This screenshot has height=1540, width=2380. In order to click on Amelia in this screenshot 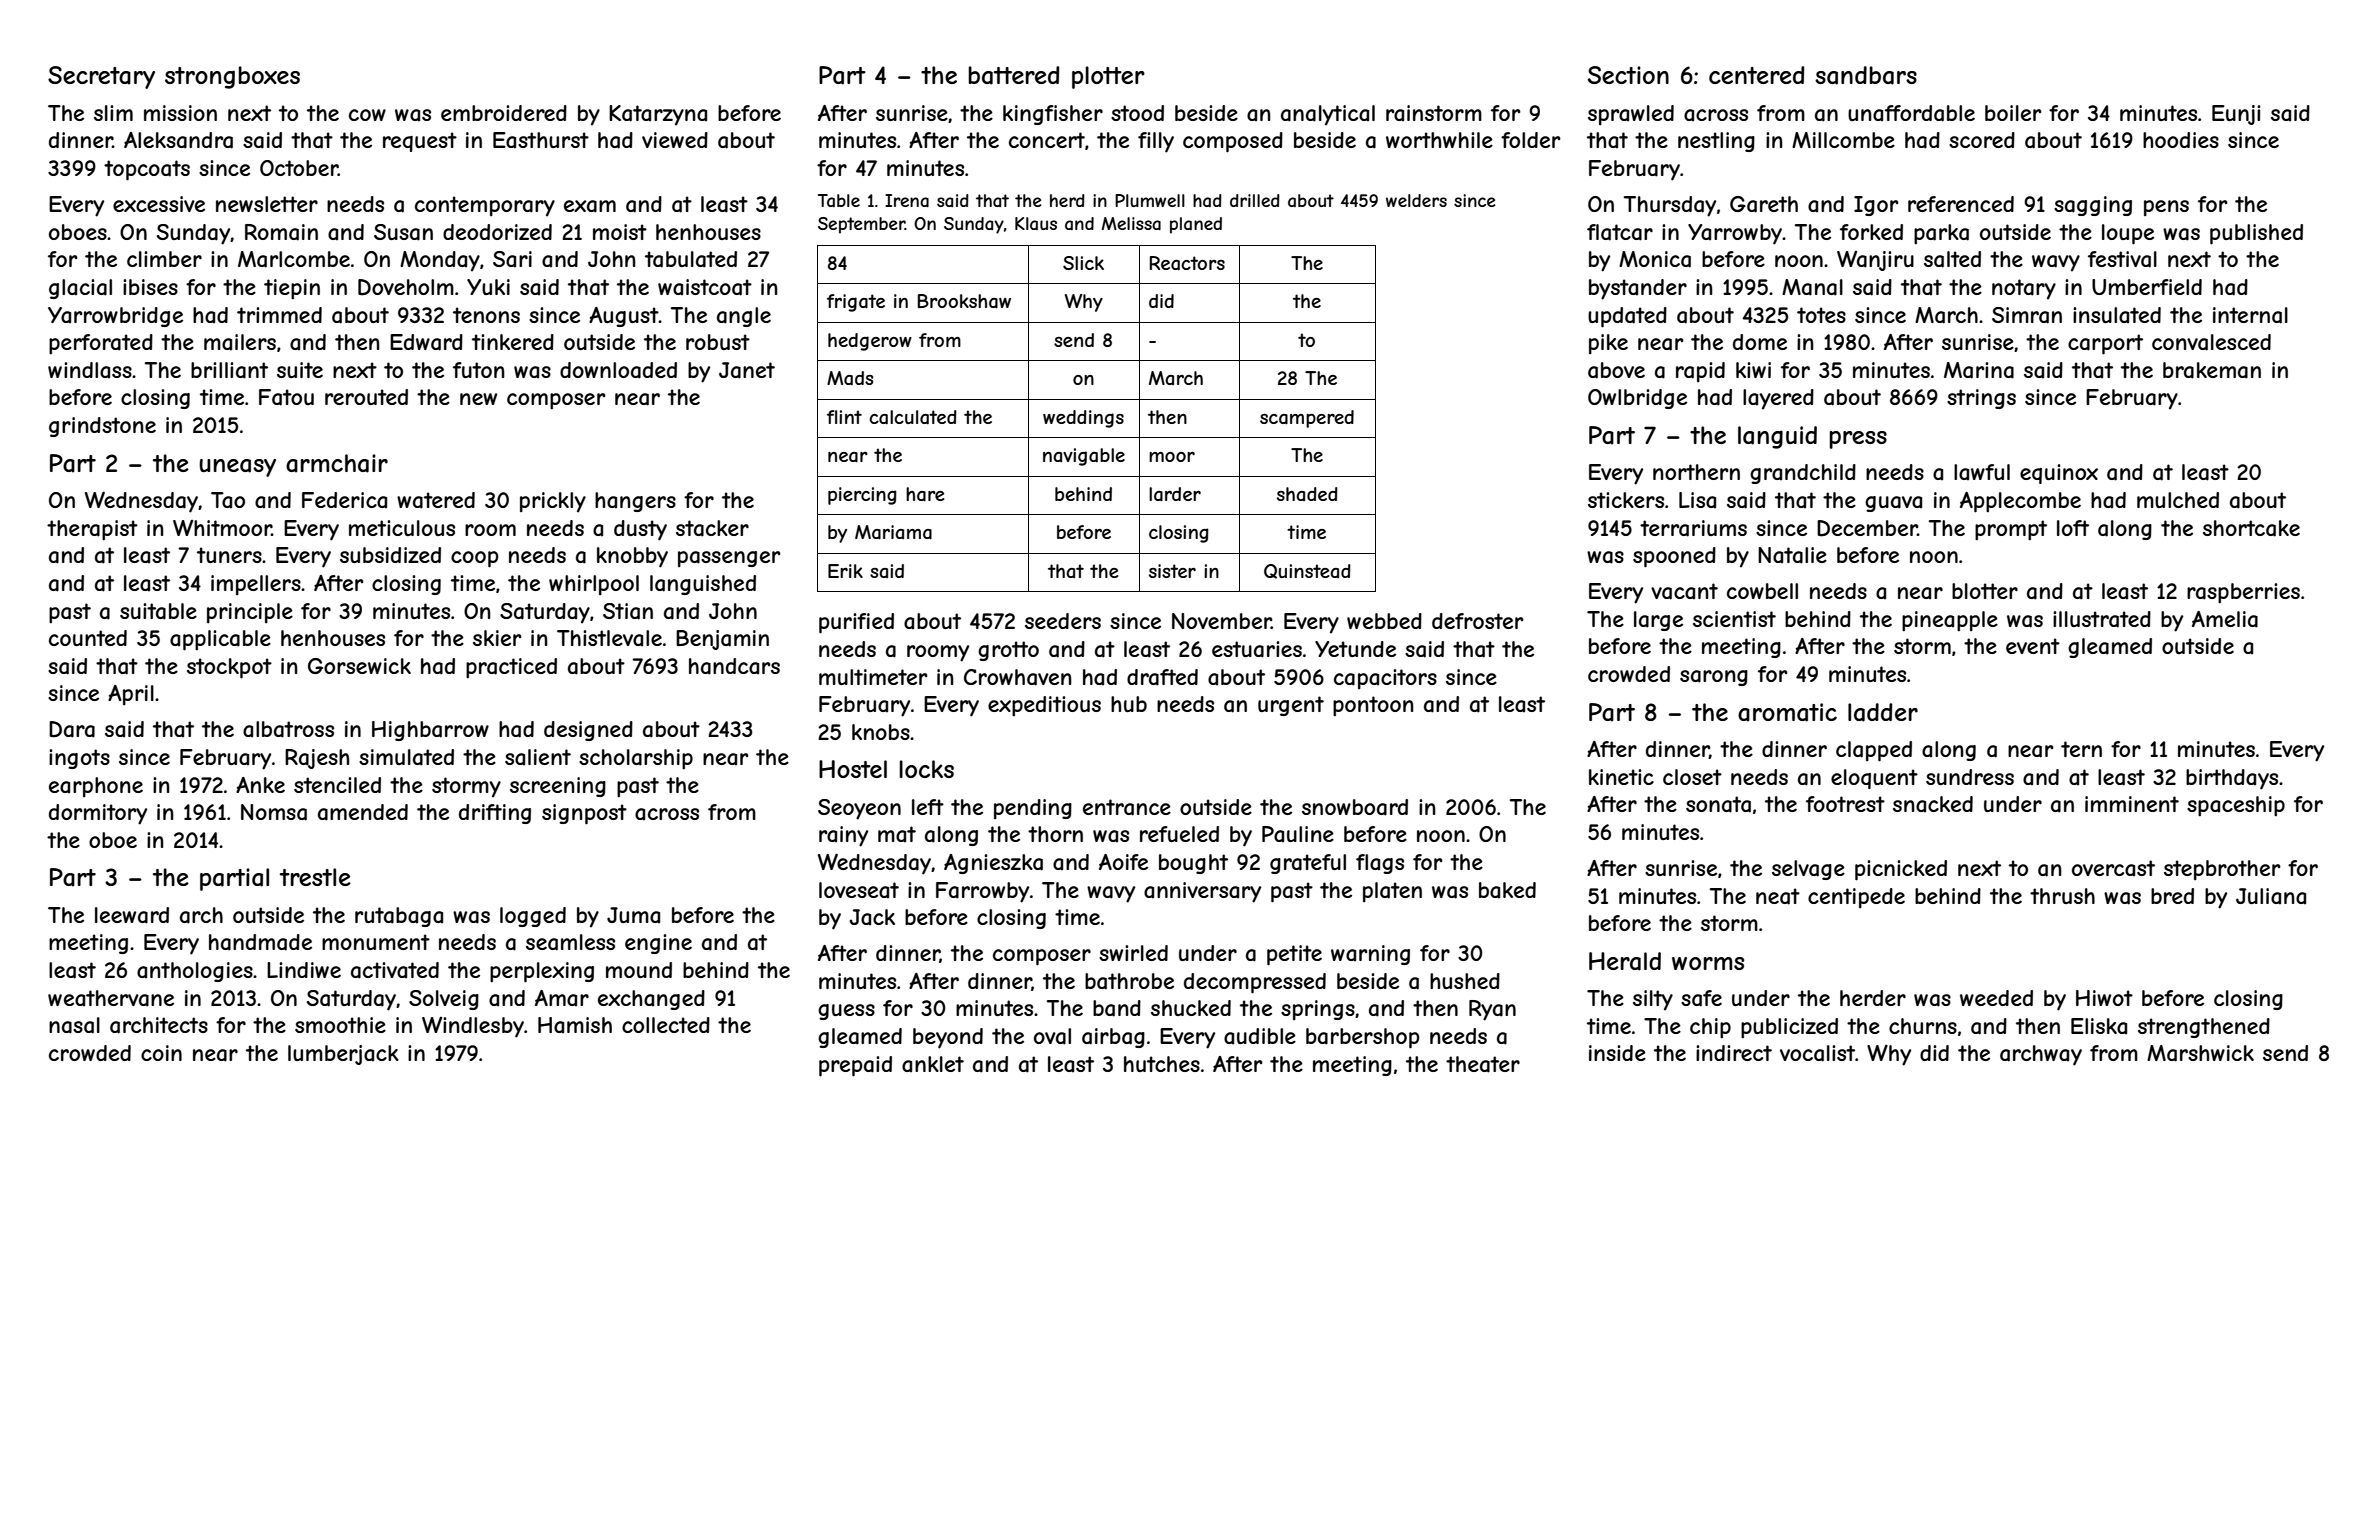, I will do `click(2225, 619)`.
